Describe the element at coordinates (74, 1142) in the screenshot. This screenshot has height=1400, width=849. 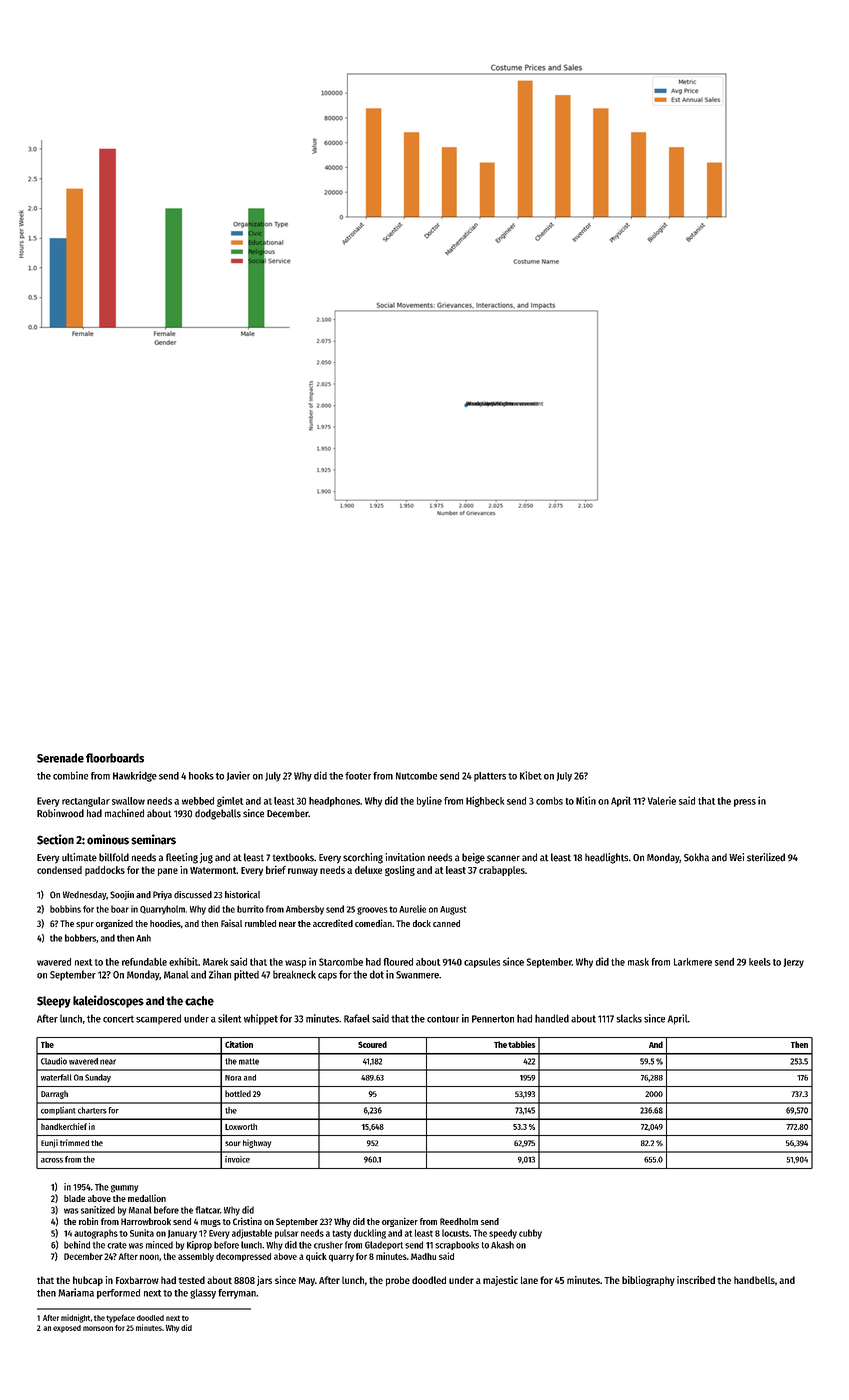
I see `trimmed` at that location.
